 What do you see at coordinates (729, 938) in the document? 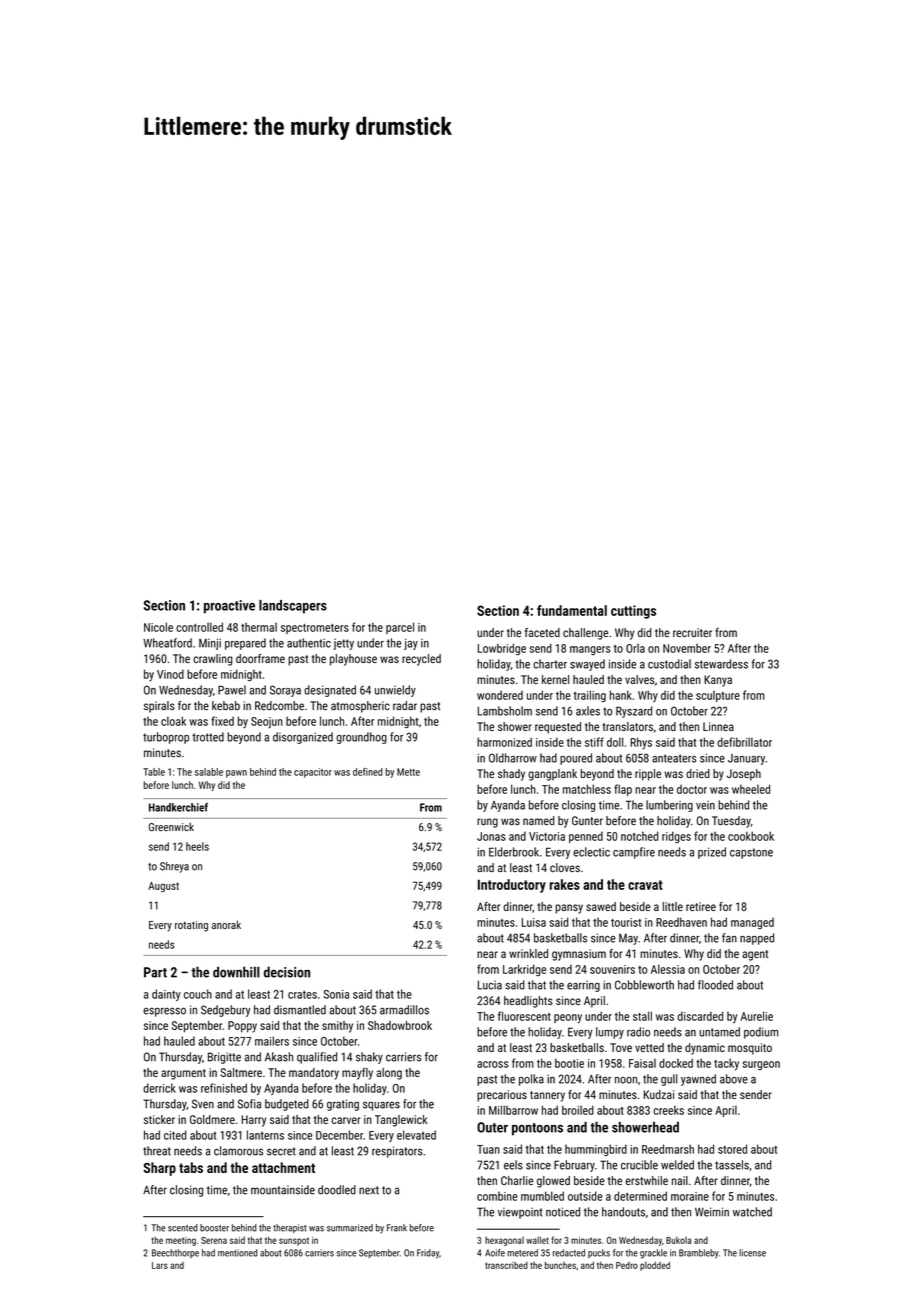
I see `fan` at bounding box center [729, 938].
